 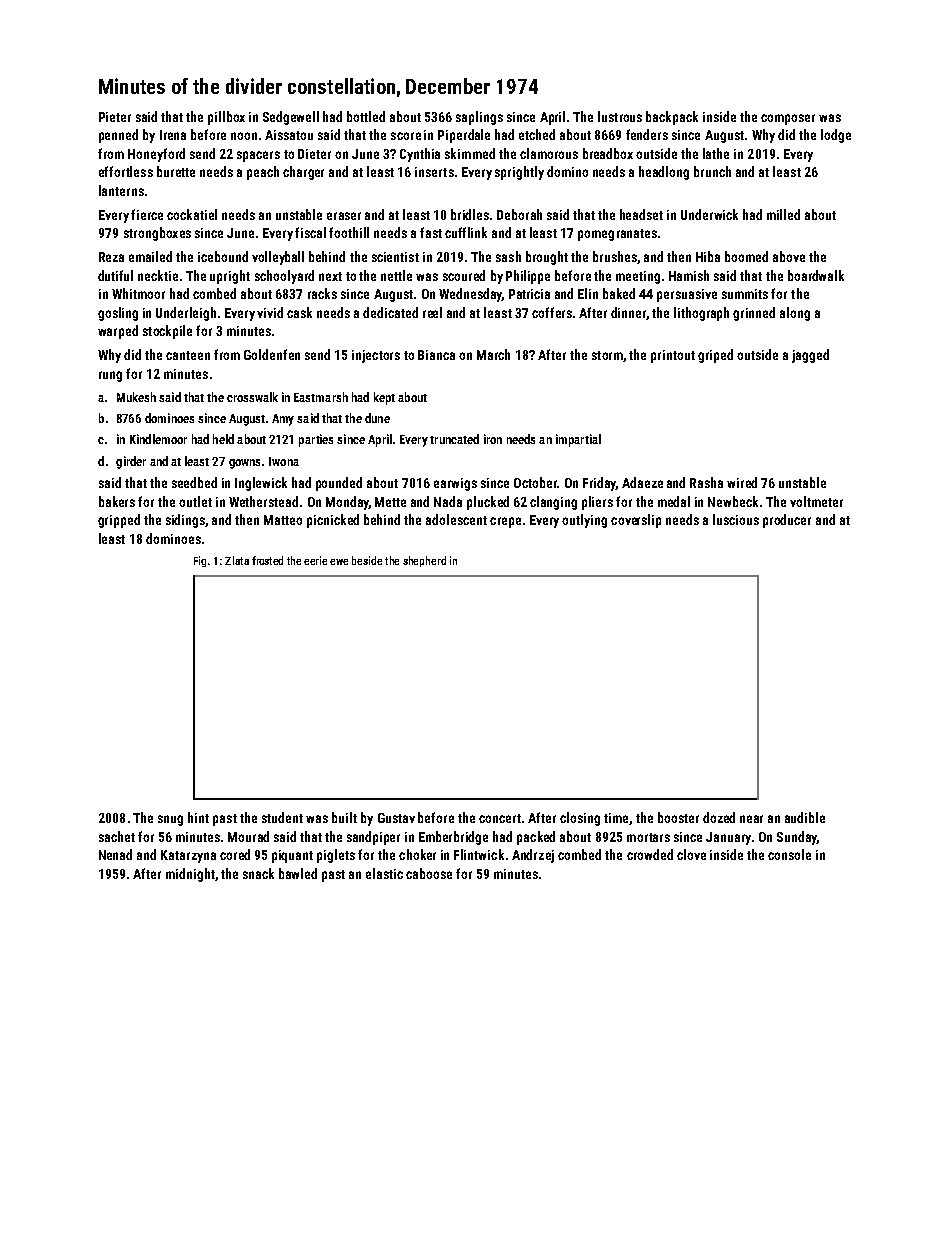 What do you see at coordinates (226, 118) in the screenshot?
I see `pillbox` at bounding box center [226, 118].
